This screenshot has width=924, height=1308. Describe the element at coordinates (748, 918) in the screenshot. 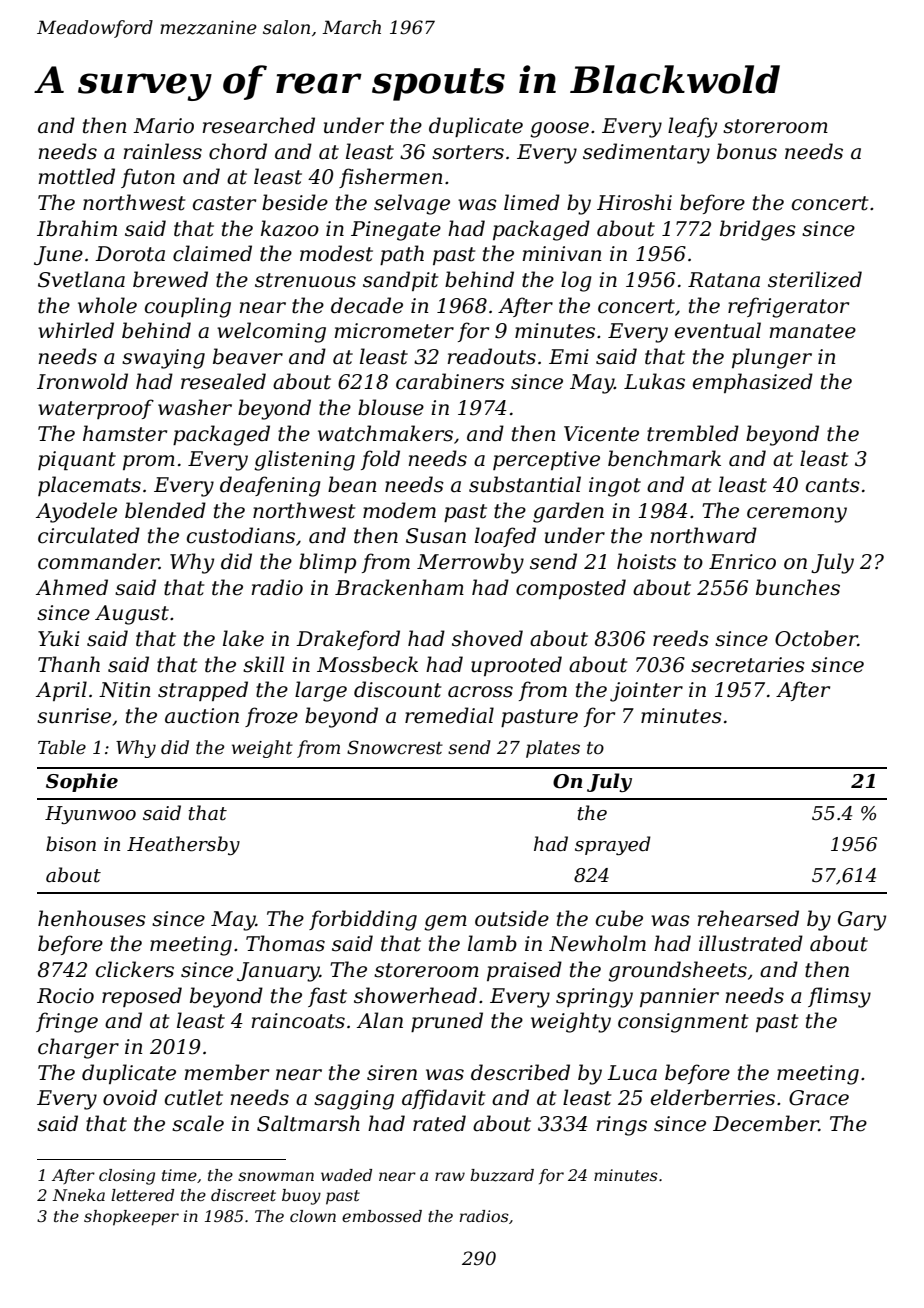

I see `rehearsed` at that location.
